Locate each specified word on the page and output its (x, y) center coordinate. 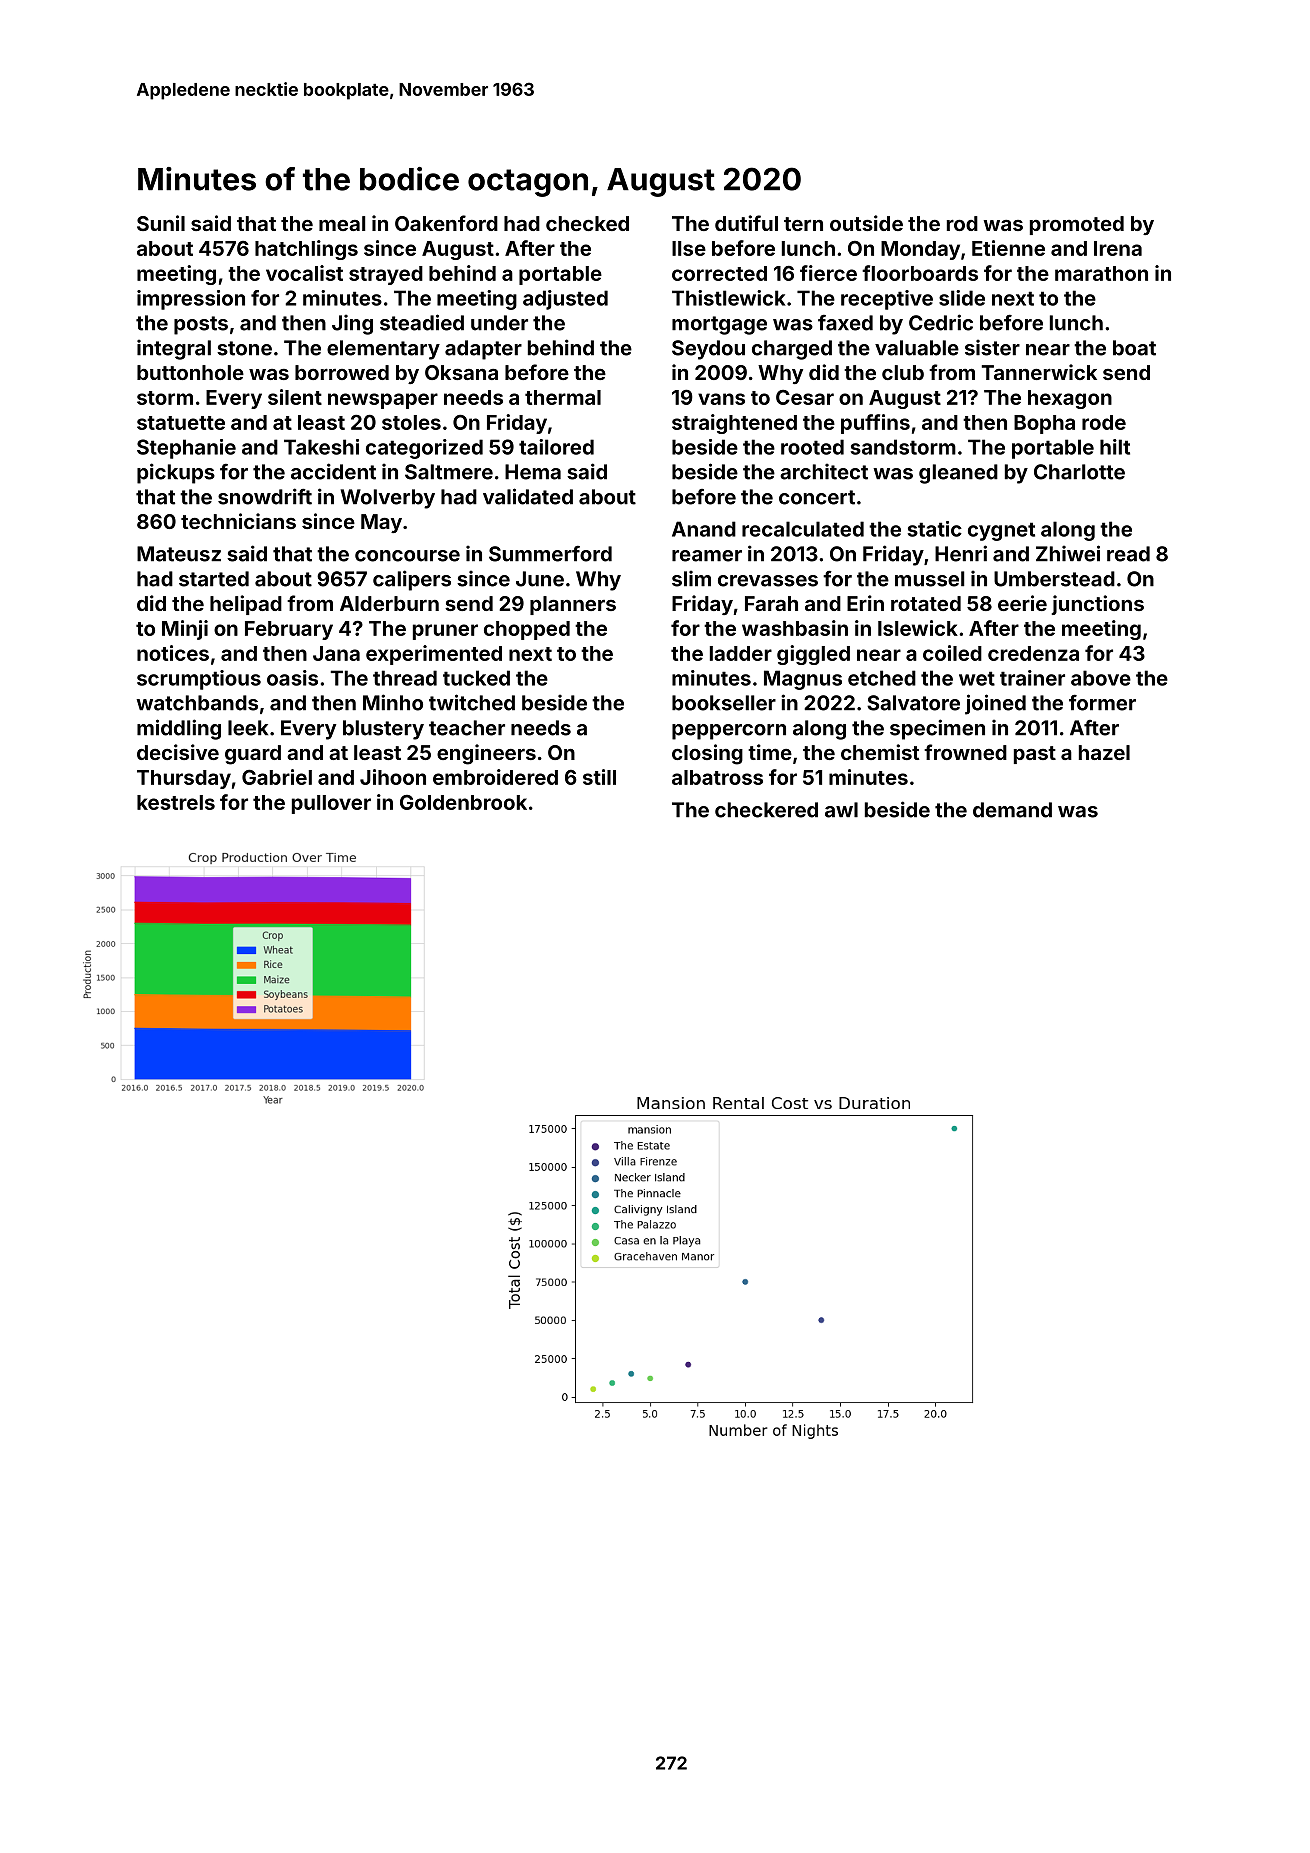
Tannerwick (1039, 372)
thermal (563, 397)
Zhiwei (1068, 553)
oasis (292, 678)
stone (244, 348)
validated (528, 496)
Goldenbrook (463, 802)
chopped (527, 630)
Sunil (161, 223)
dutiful (746, 223)
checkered (766, 810)
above (1101, 678)
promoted (1077, 225)
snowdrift (265, 496)
